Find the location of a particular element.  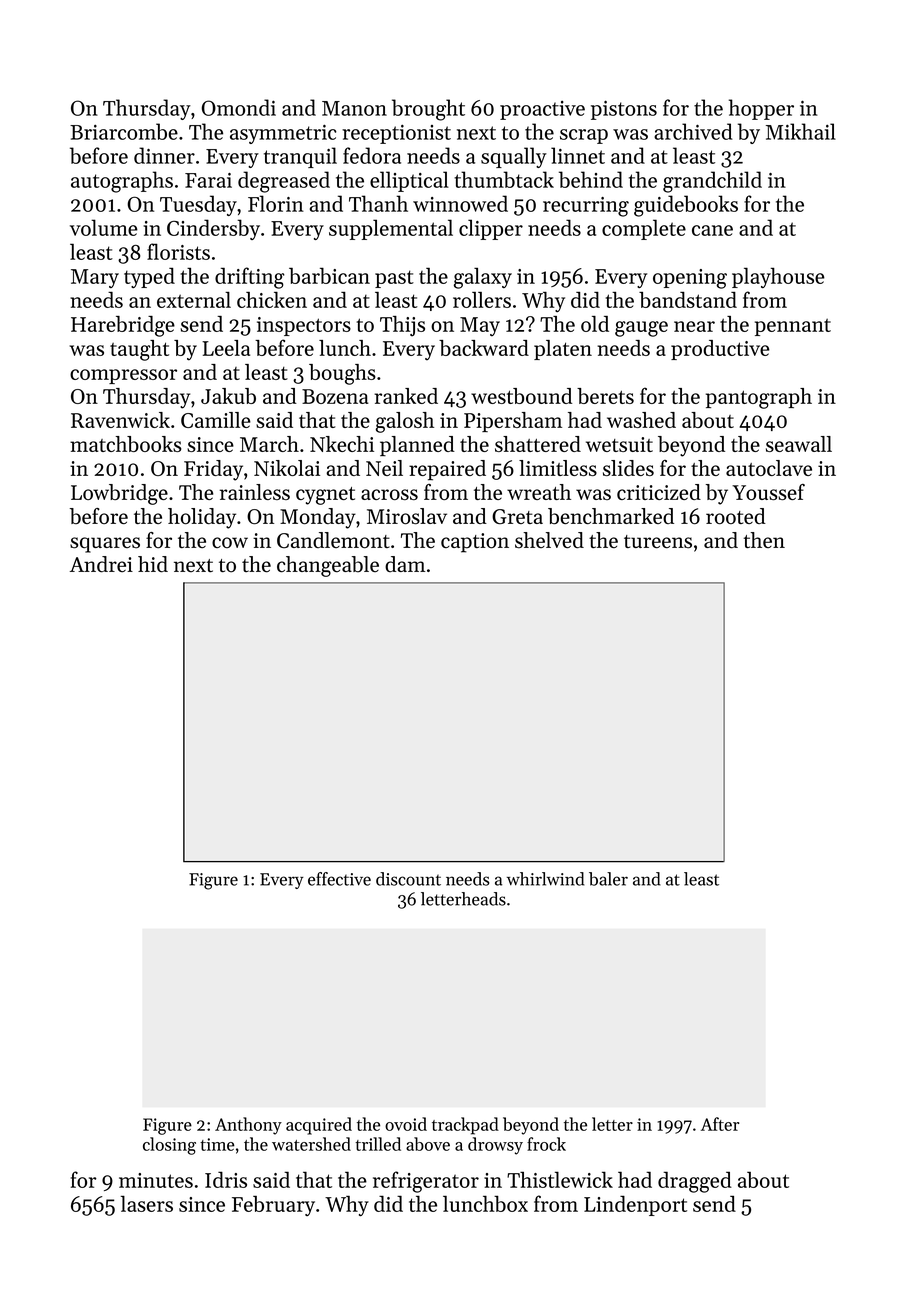

Andrei is located at coordinates (101, 564).
